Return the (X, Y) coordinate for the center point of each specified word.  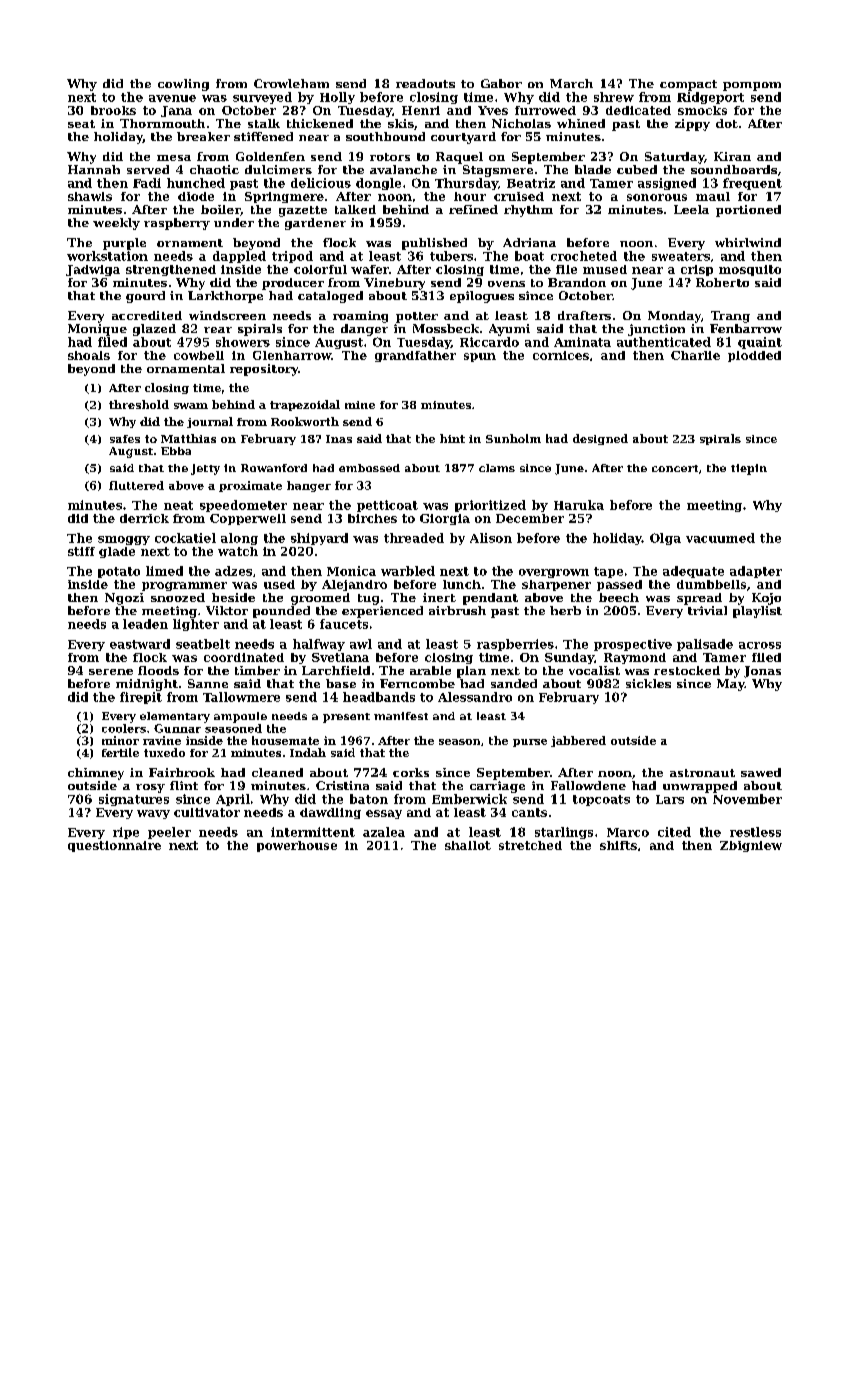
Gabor (501, 83)
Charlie (695, 355)
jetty (205, 469)
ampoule (240, 717)
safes (125, 439)
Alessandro (475, 697)
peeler (169, 833)
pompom (752, 86)
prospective (633, 645)
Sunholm (513, 438)
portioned (748, 211)
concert (675, 468)
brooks (113, 110)
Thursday (466, 184)
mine (360, 405)
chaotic (214, 169)
